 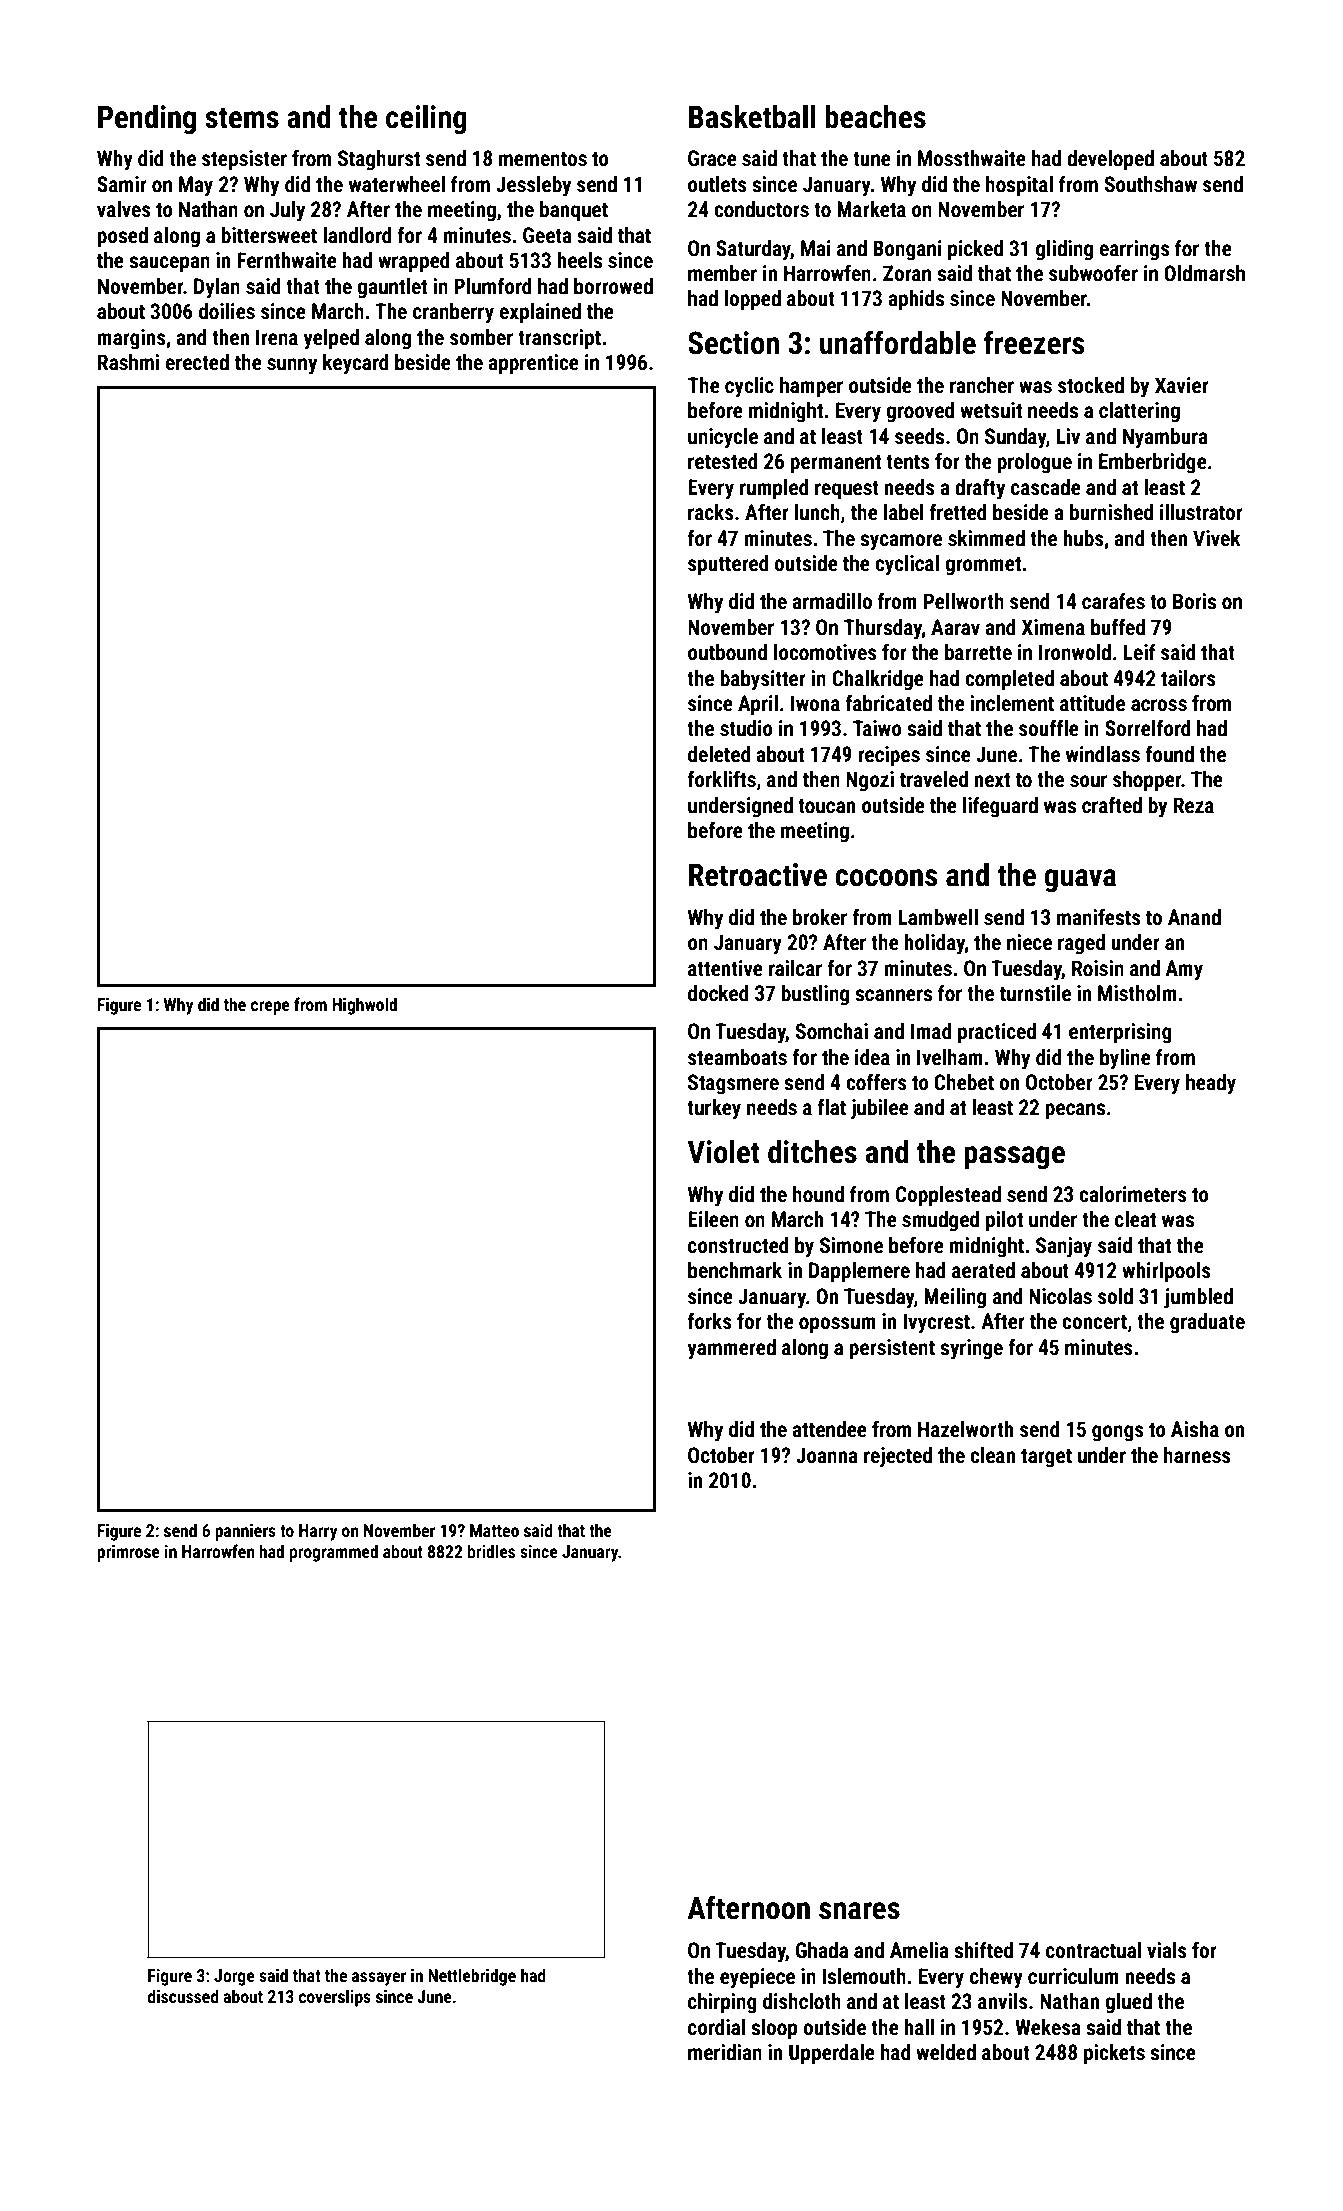 I want to click on May, so click(x=196, y=186).
